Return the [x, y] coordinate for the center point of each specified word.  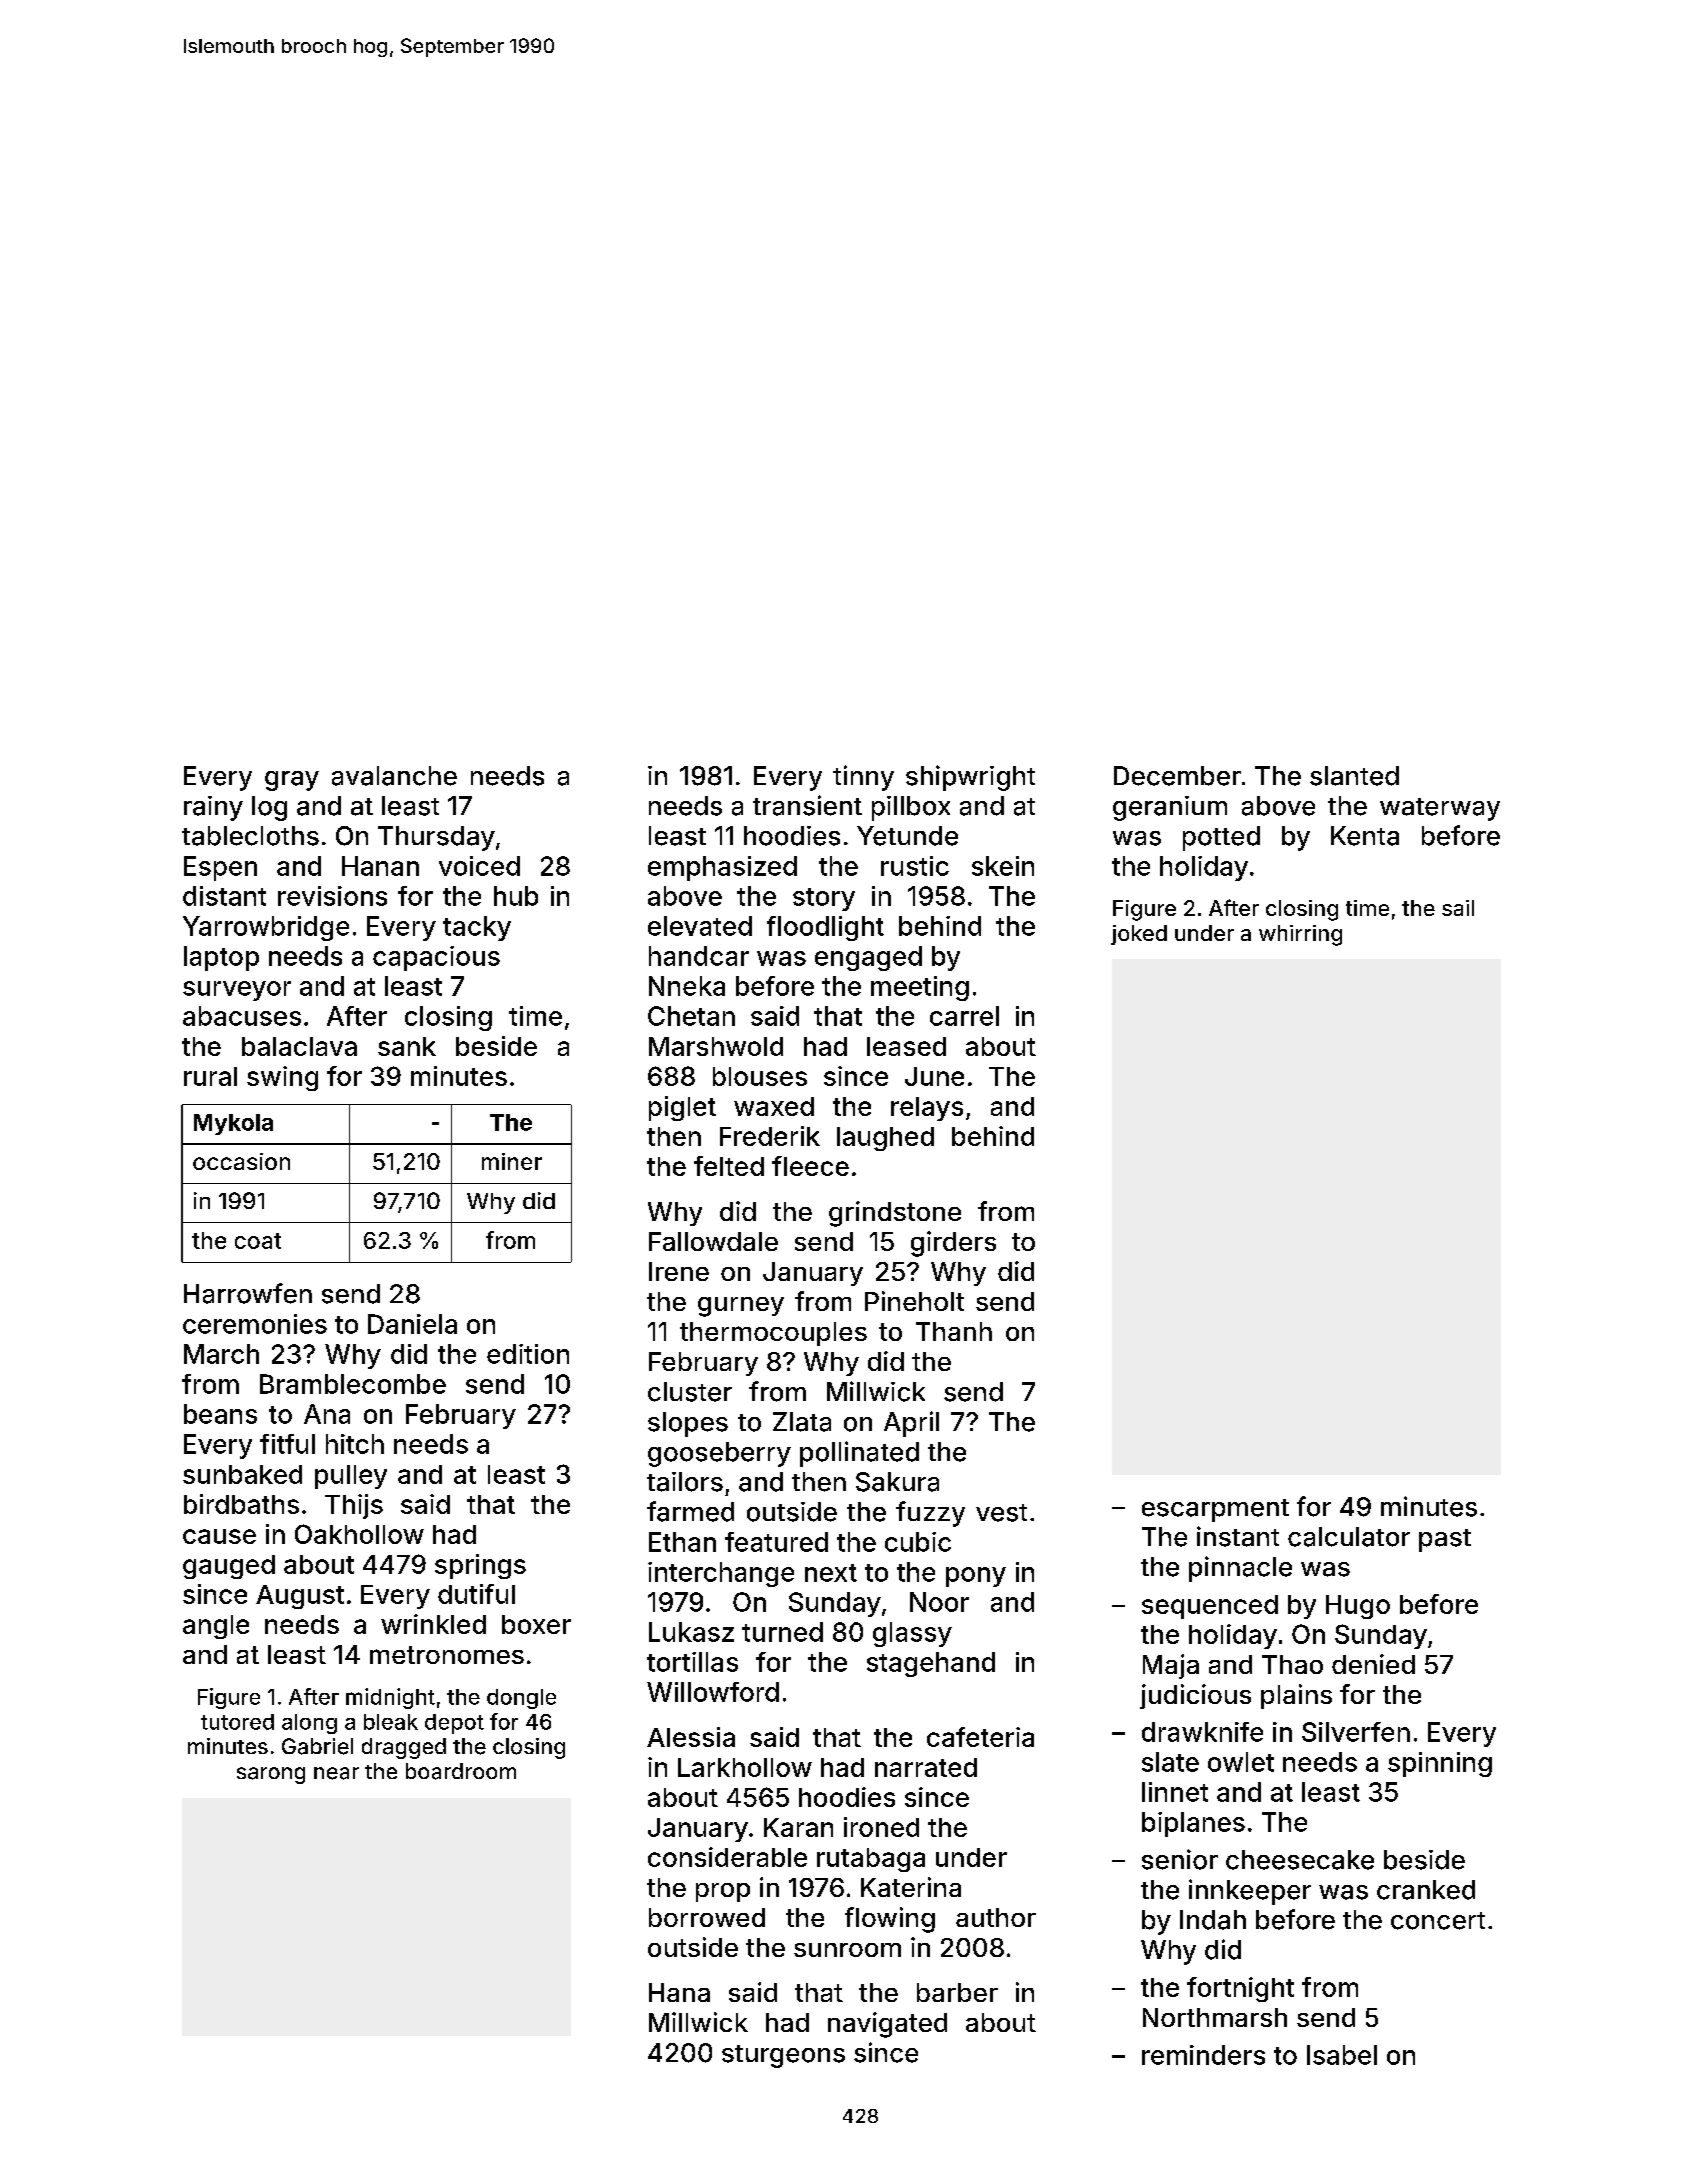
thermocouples [773, 1334]
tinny [863, 778]
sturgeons [783, 2056]
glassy [912, 1634]
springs [480, 1566]
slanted [1354, 776]
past [1445, 1540]
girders [953, 1244]
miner [512, 1161]
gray [292, 781]
